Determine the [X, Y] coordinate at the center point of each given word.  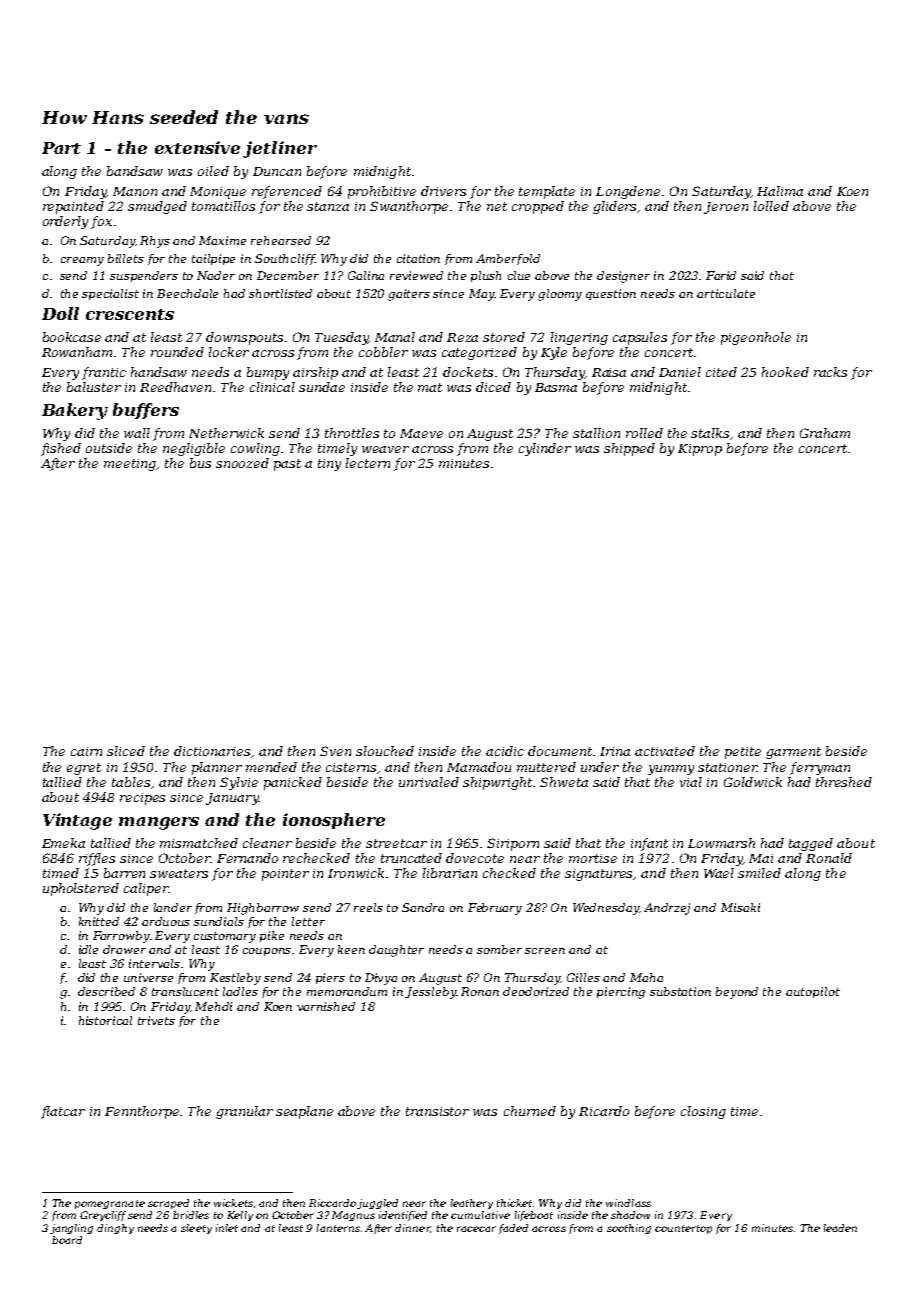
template [547, 192]
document [560, 751]
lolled [771, 206]
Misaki [740, 907]
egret [84, 769]
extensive [197, 147]
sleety [196, 1229]
